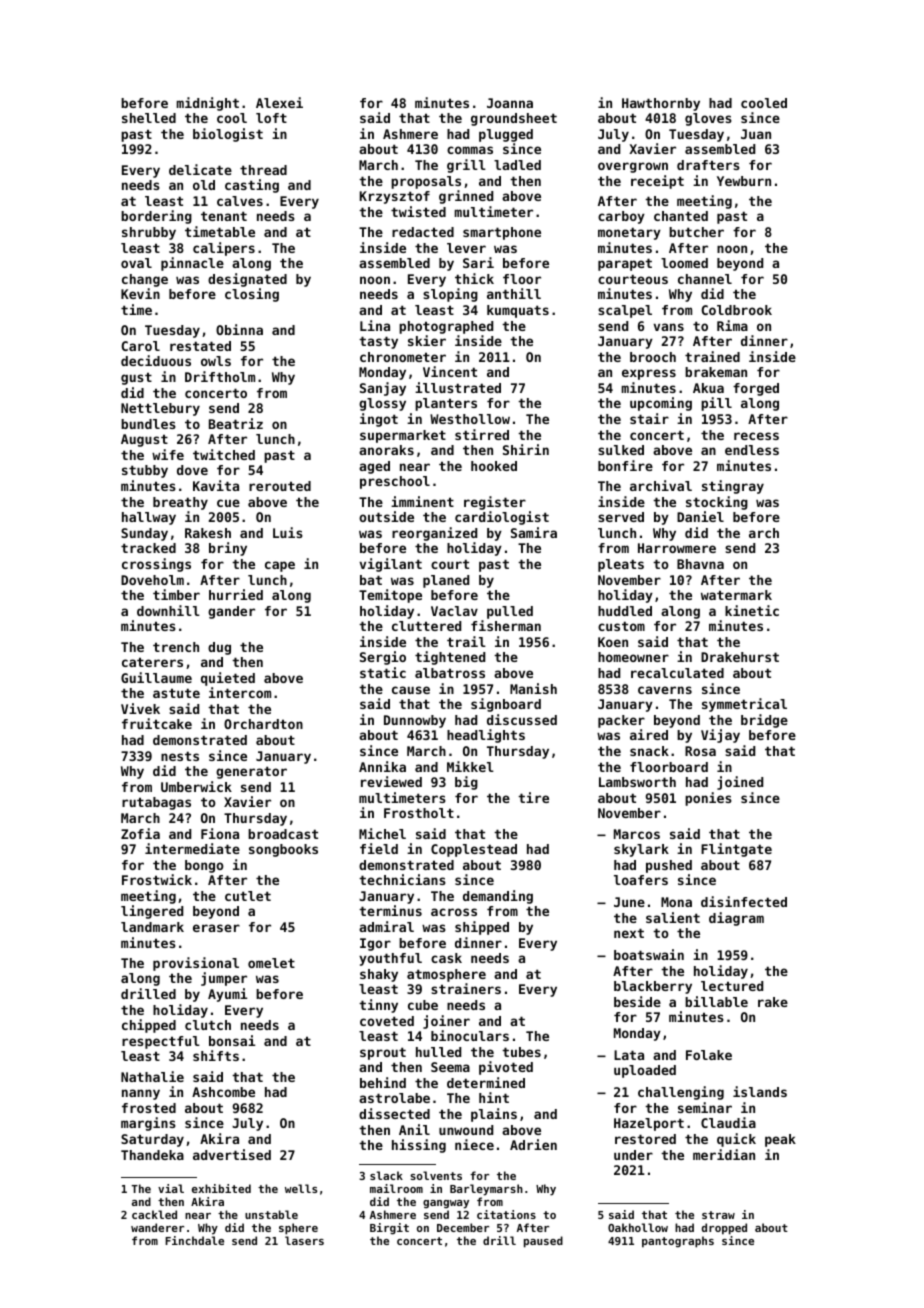 This screenshot has width=924, height=1308. Describe the element at coordinates (764, 721) in the screenshot. I see `bridge` at that location.
